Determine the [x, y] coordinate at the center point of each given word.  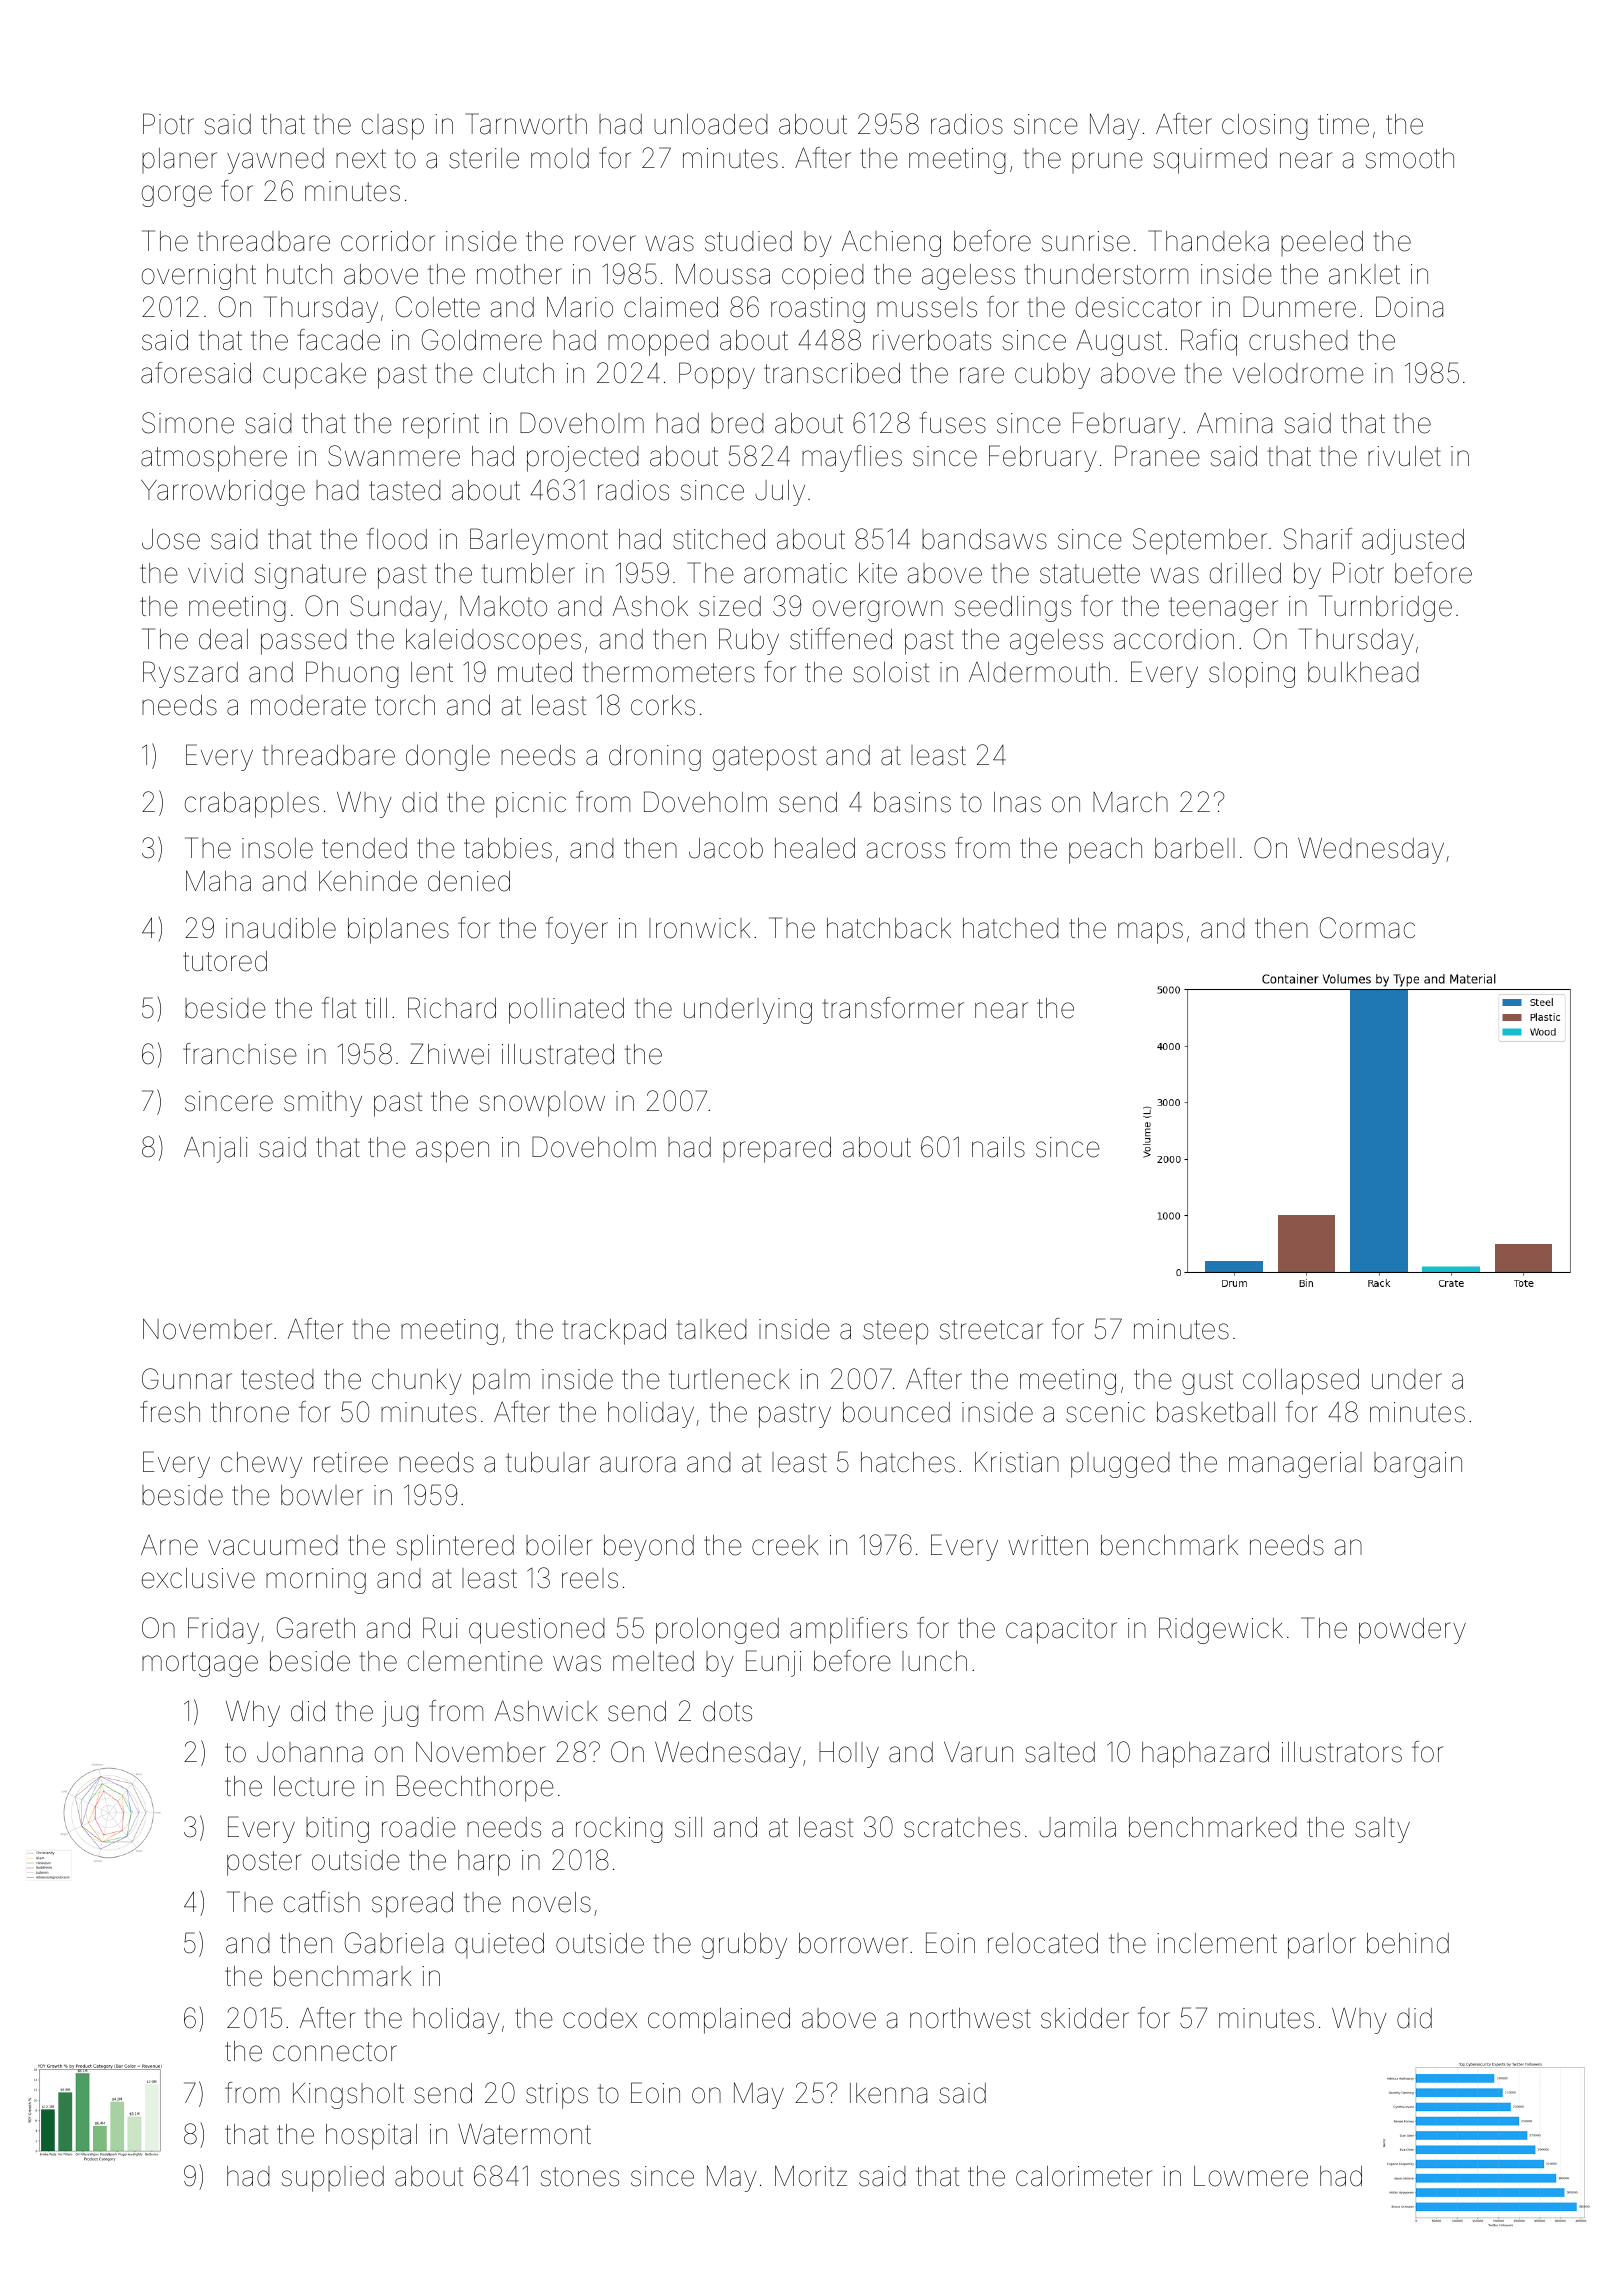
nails [998, 1147]
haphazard [1205, 1755]
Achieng [891, 243]
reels [590, 1578]
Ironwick [700, 928]
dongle [448, 758]
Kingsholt [348, 2096]
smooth [1410, 158]
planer [179, 160]
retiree [351, 1462]
